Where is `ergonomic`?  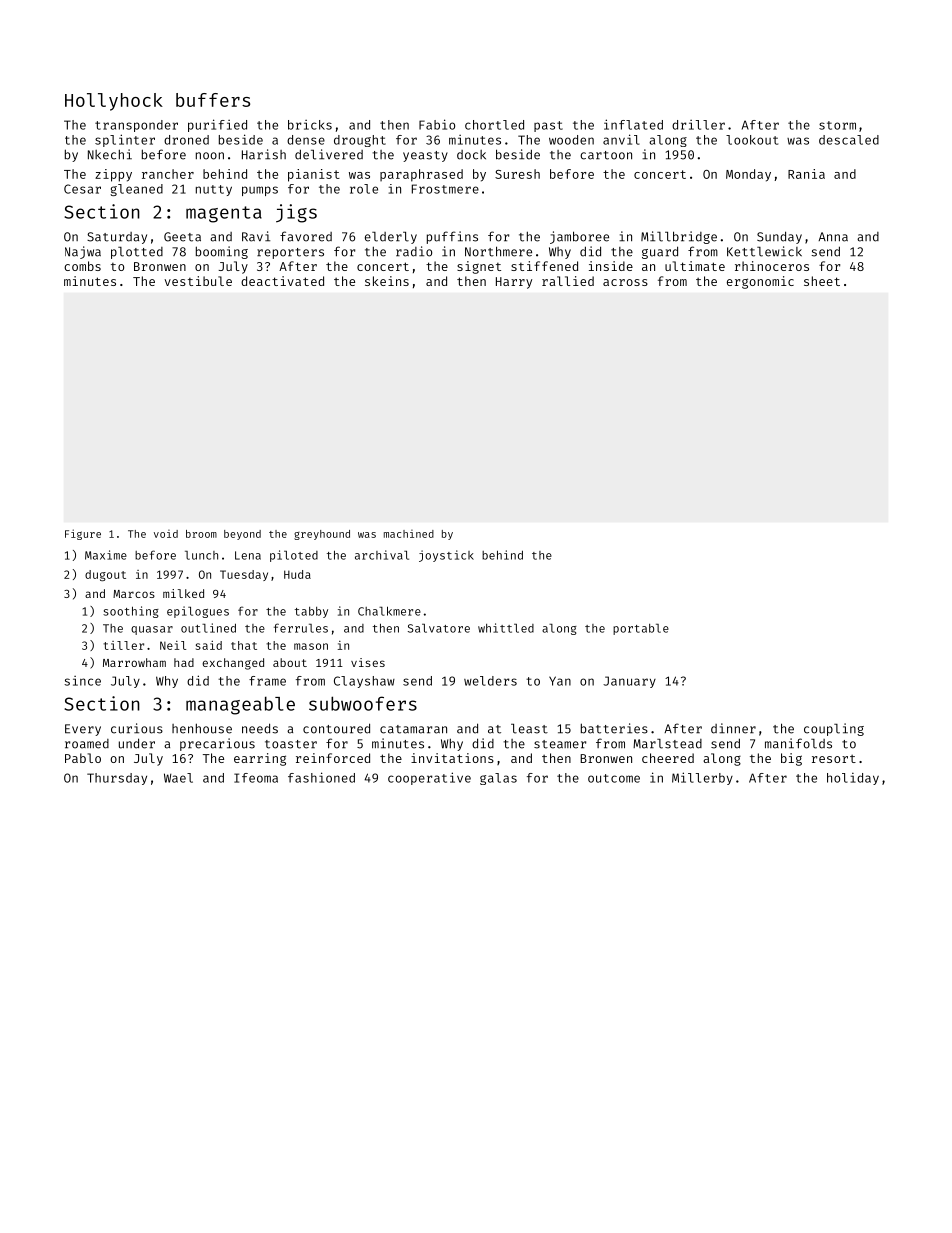 ergonomic is located at coordinates (760, 282).
